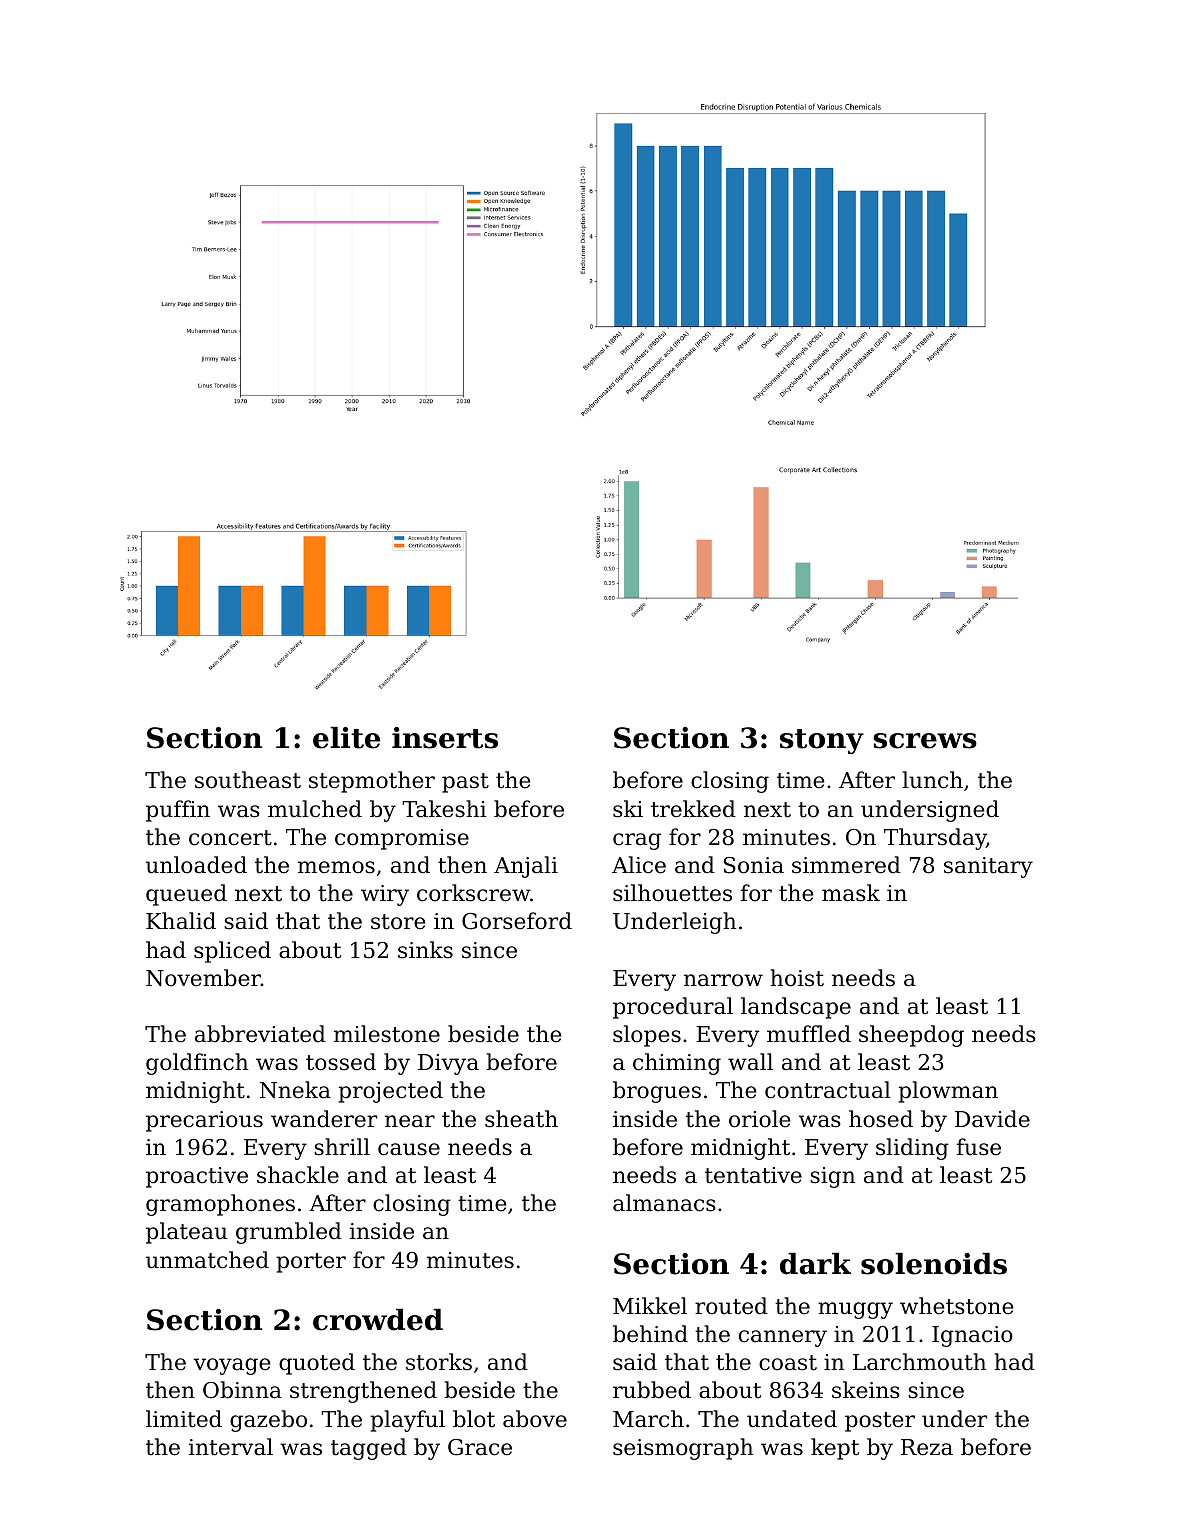 The image size is (1189, 1538). Describe the element at coordinates (232, 1366) in the screenshot. I see `voyage` at that location.
